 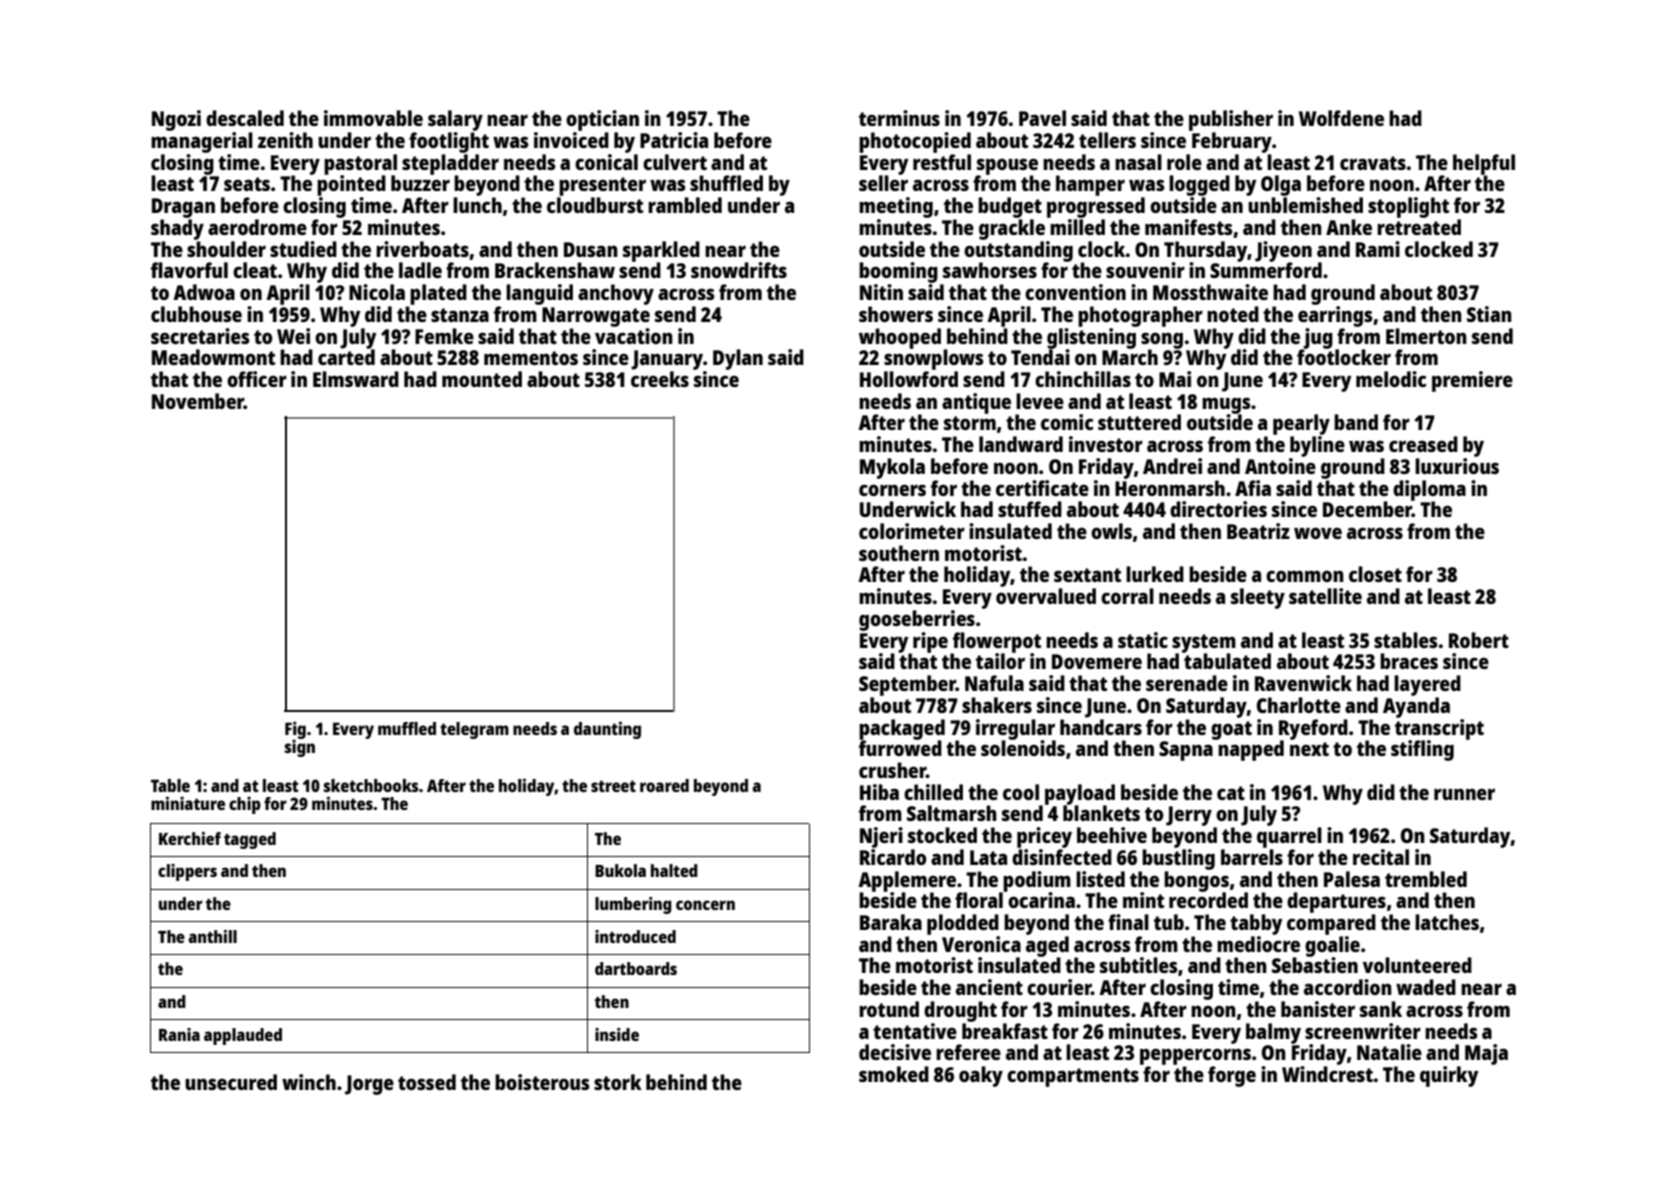 I want to click on Elmsward, so click(x=356, y=379).
